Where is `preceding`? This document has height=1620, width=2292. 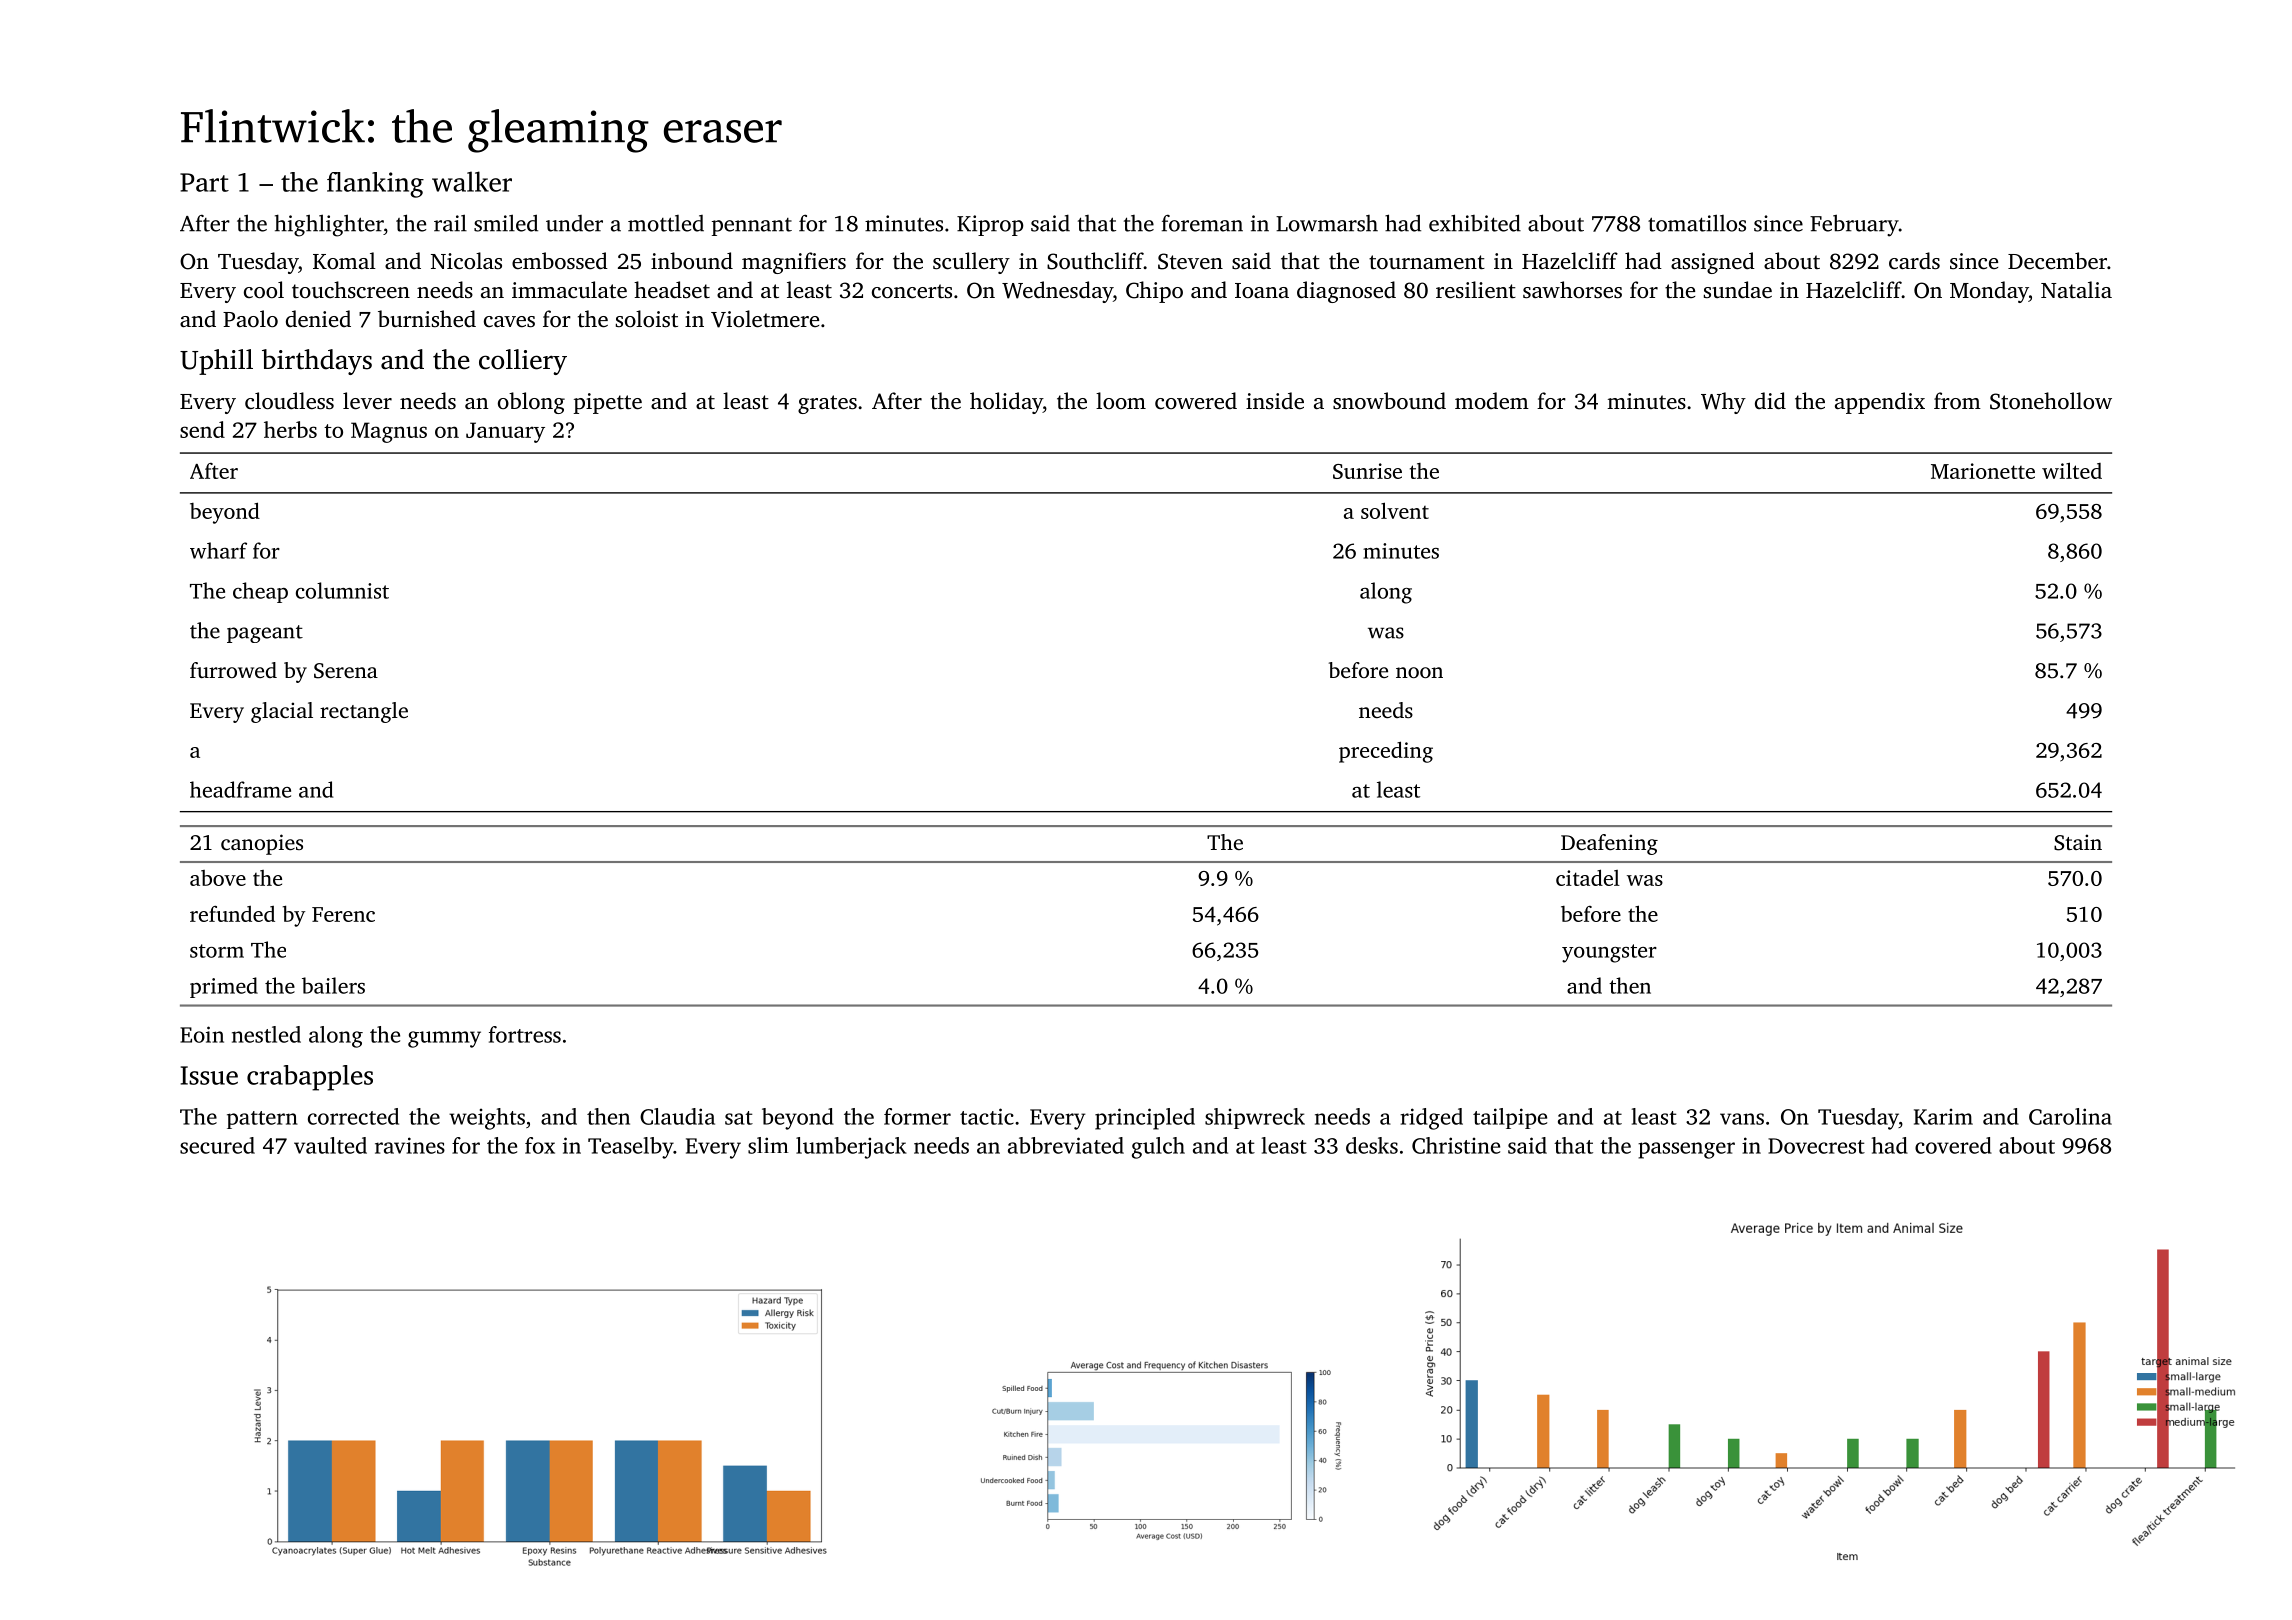
preceding is located at coordinates (1386, 752).
